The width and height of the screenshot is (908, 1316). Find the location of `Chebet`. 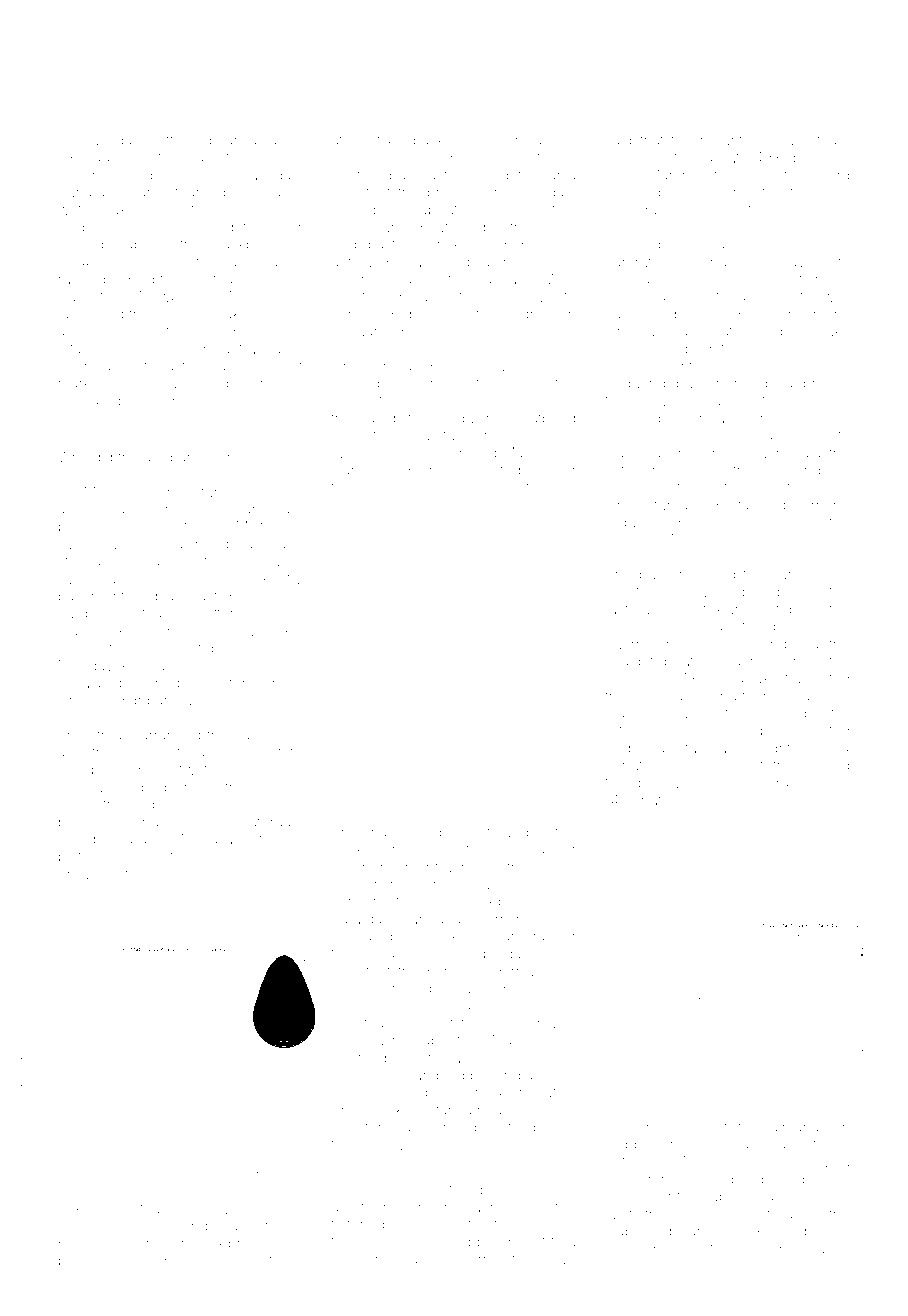

Chebet is located at coordinates (155, 752).
